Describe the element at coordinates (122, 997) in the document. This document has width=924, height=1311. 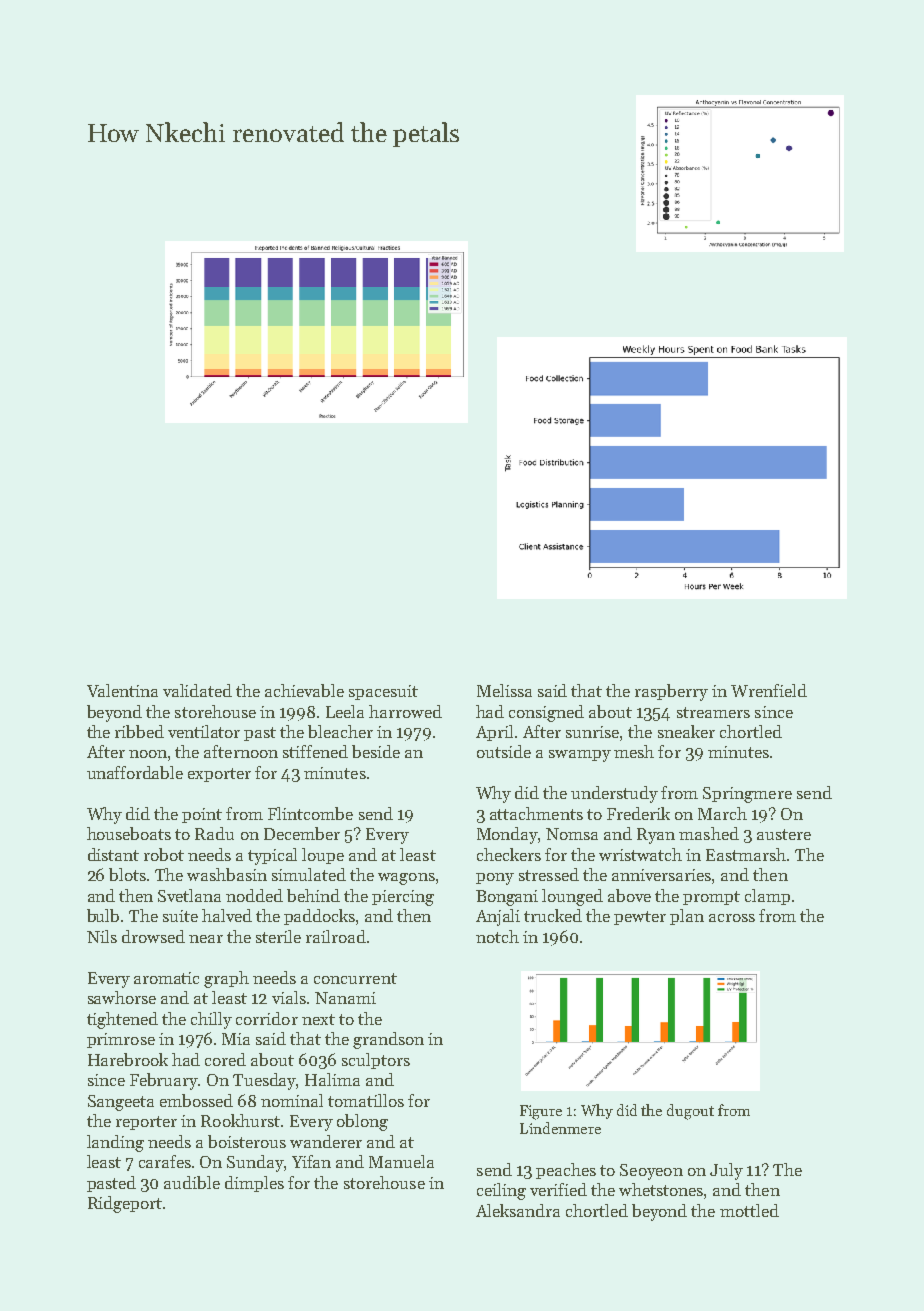
I see `sawhorse` at that location.
